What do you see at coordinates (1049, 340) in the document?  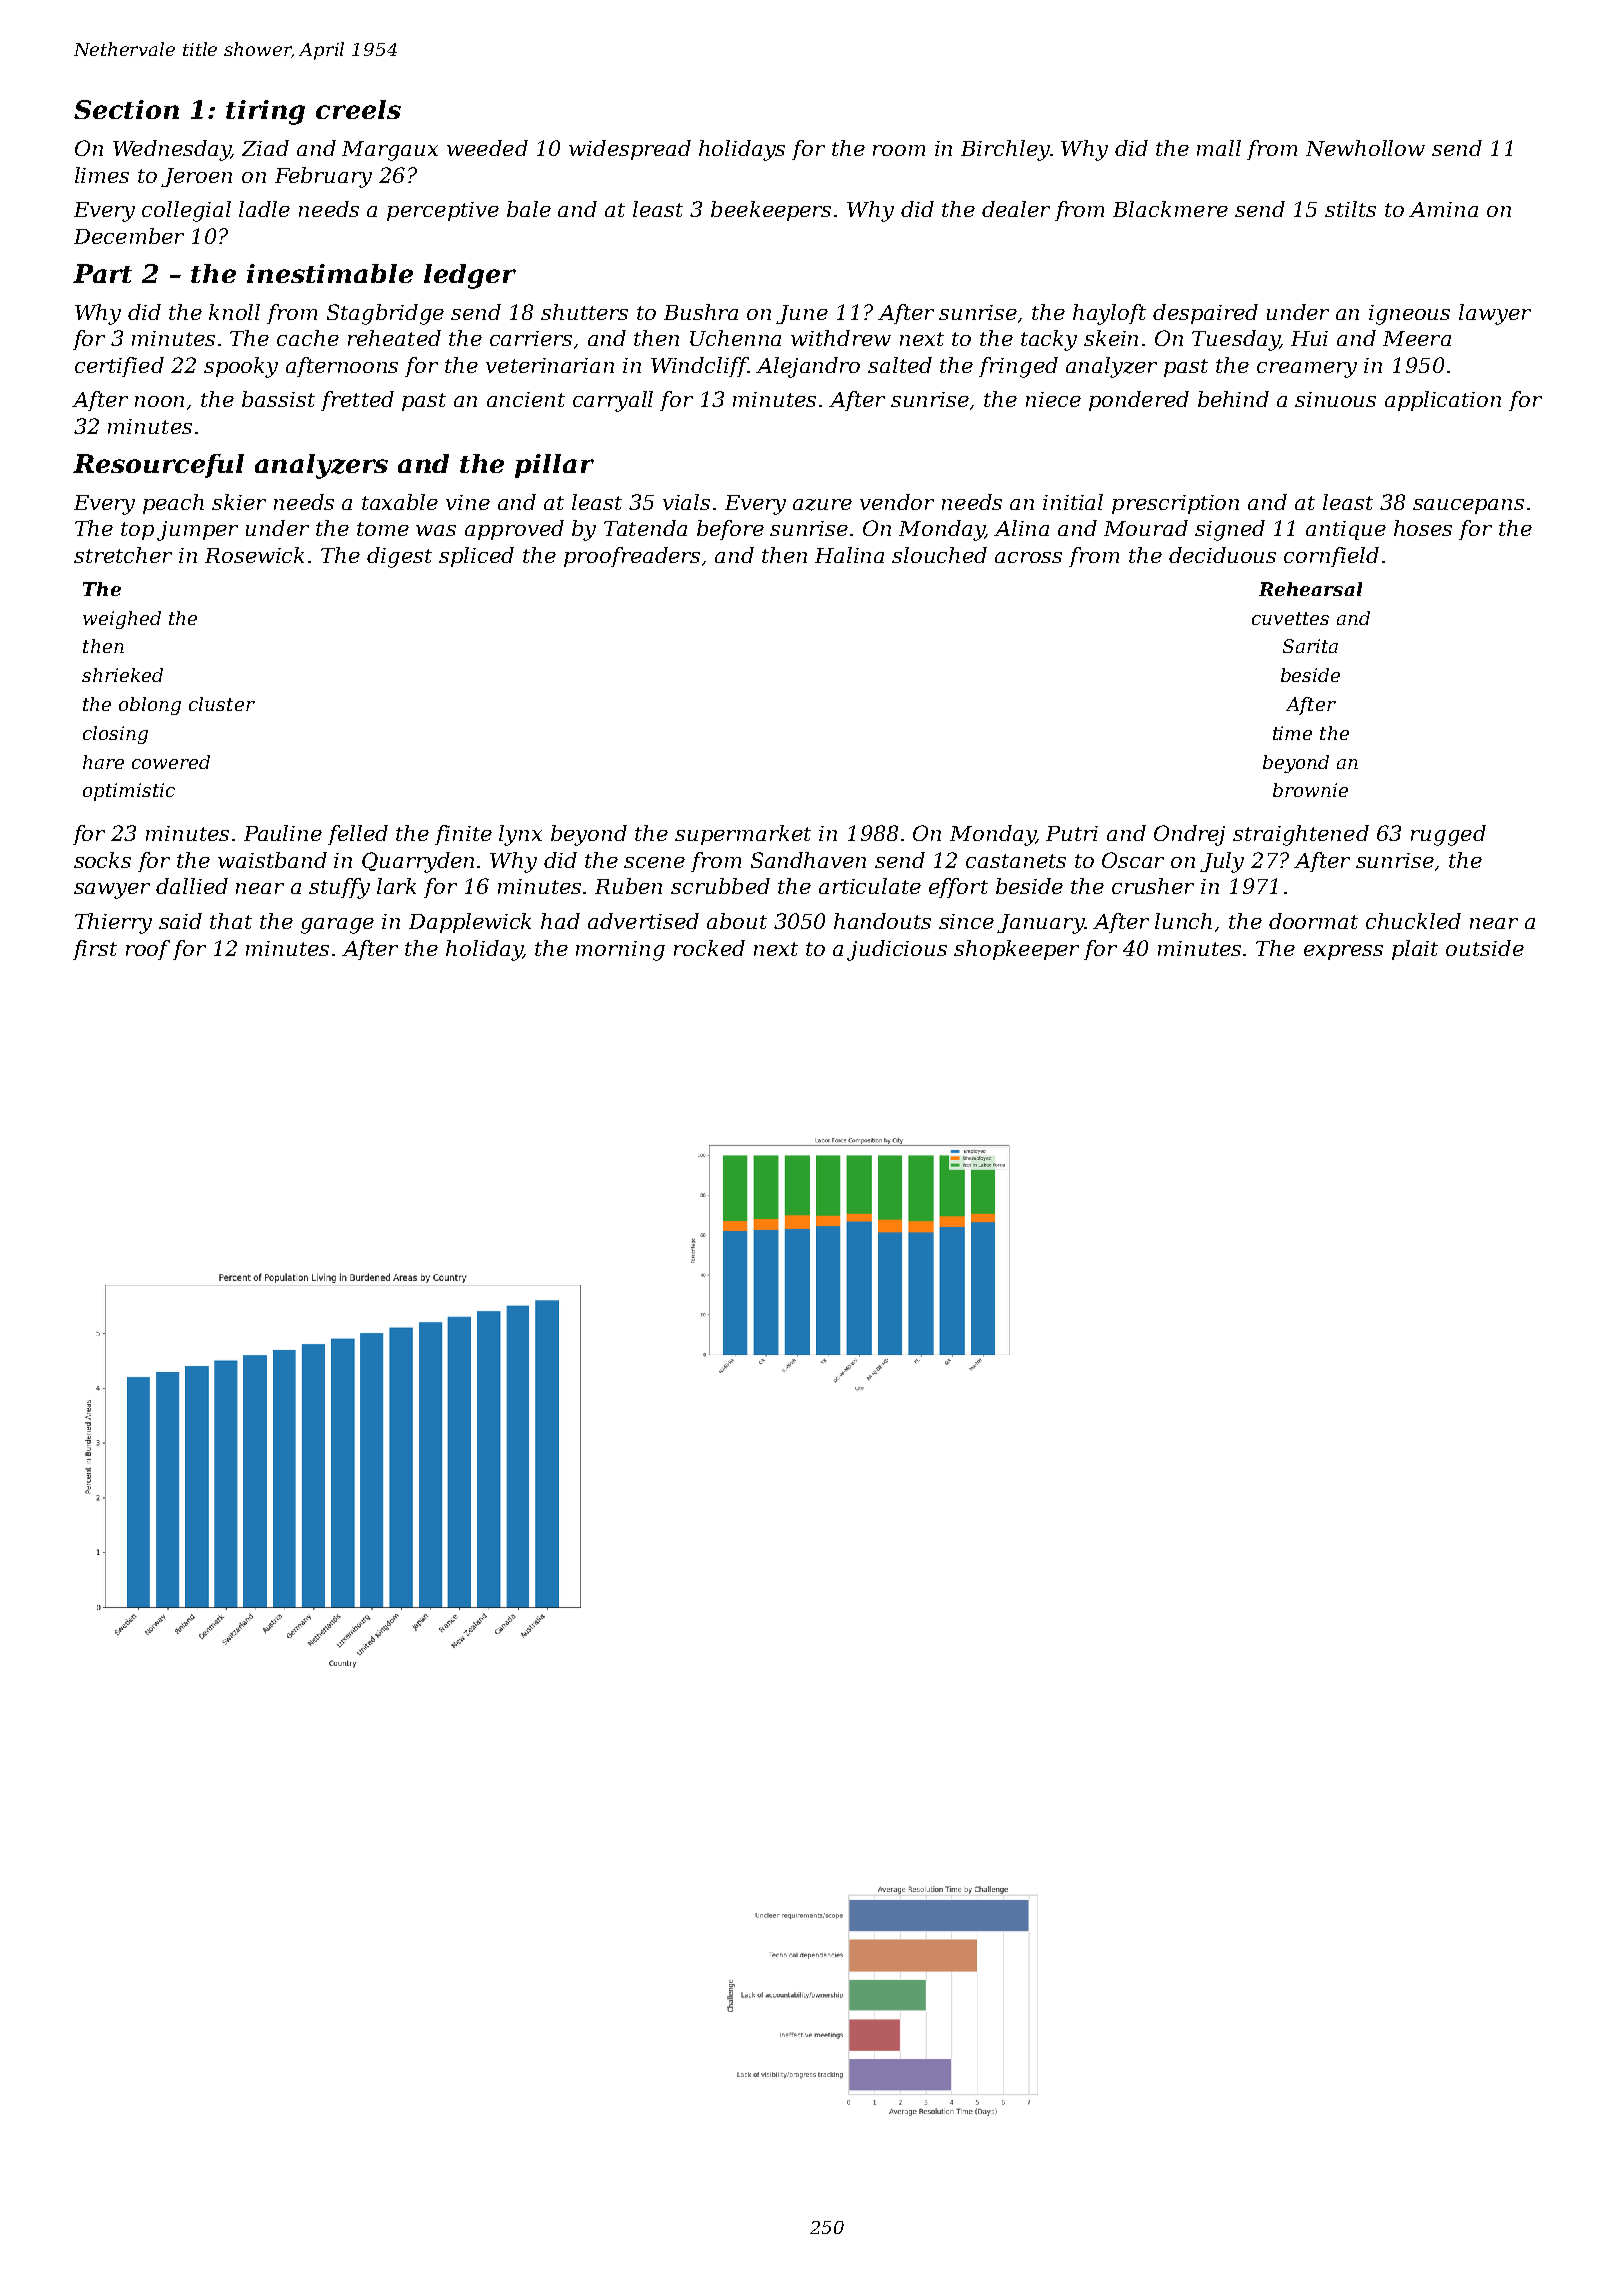 I see `tacky` at bounding box center [1049, 340].
